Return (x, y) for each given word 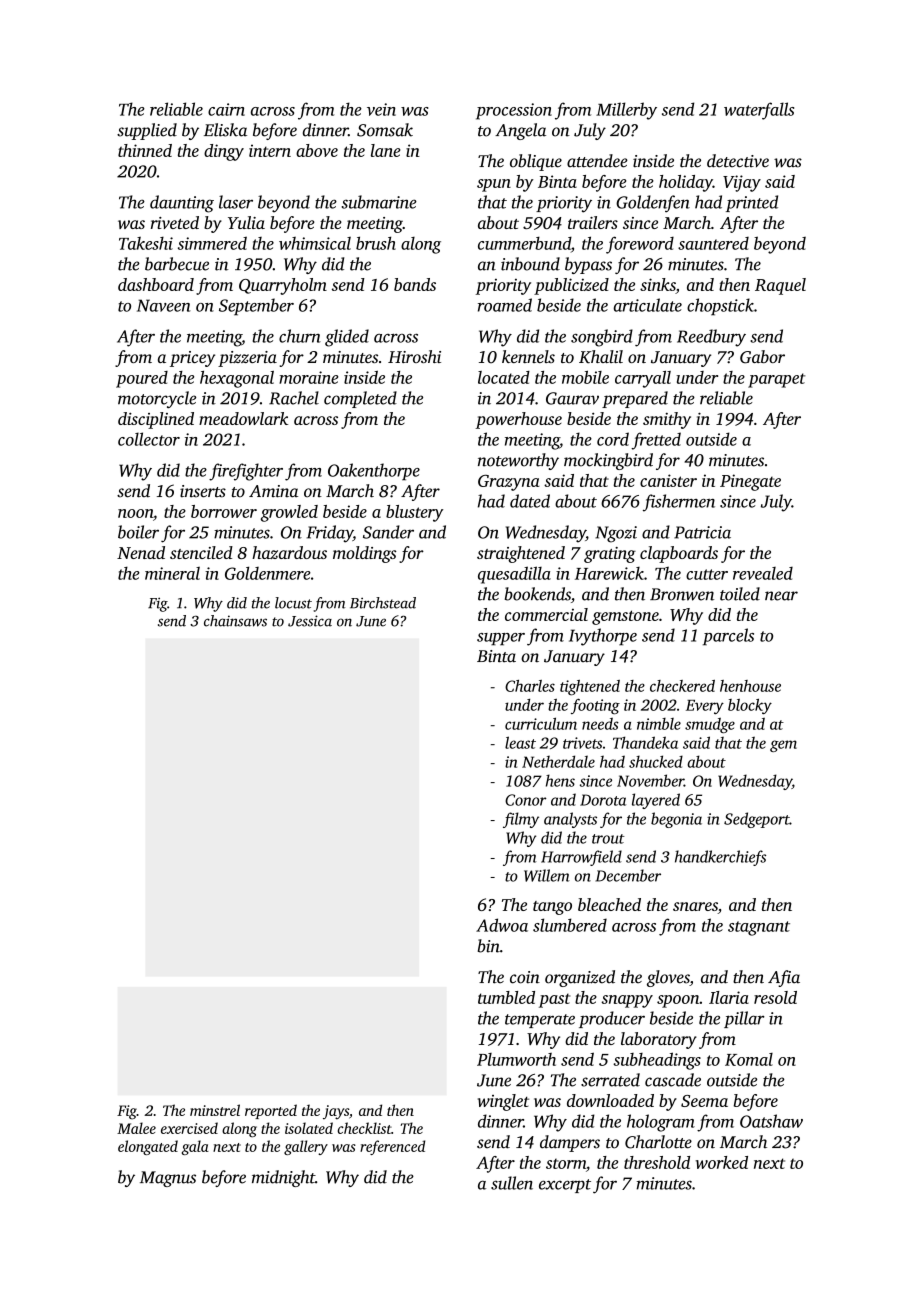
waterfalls (759, 111)
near (781, 596)
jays (336, 1112)
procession (514, 111)
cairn (226, 109)
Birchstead (383, 603)
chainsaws (235, 621)
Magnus (168, 1179)
